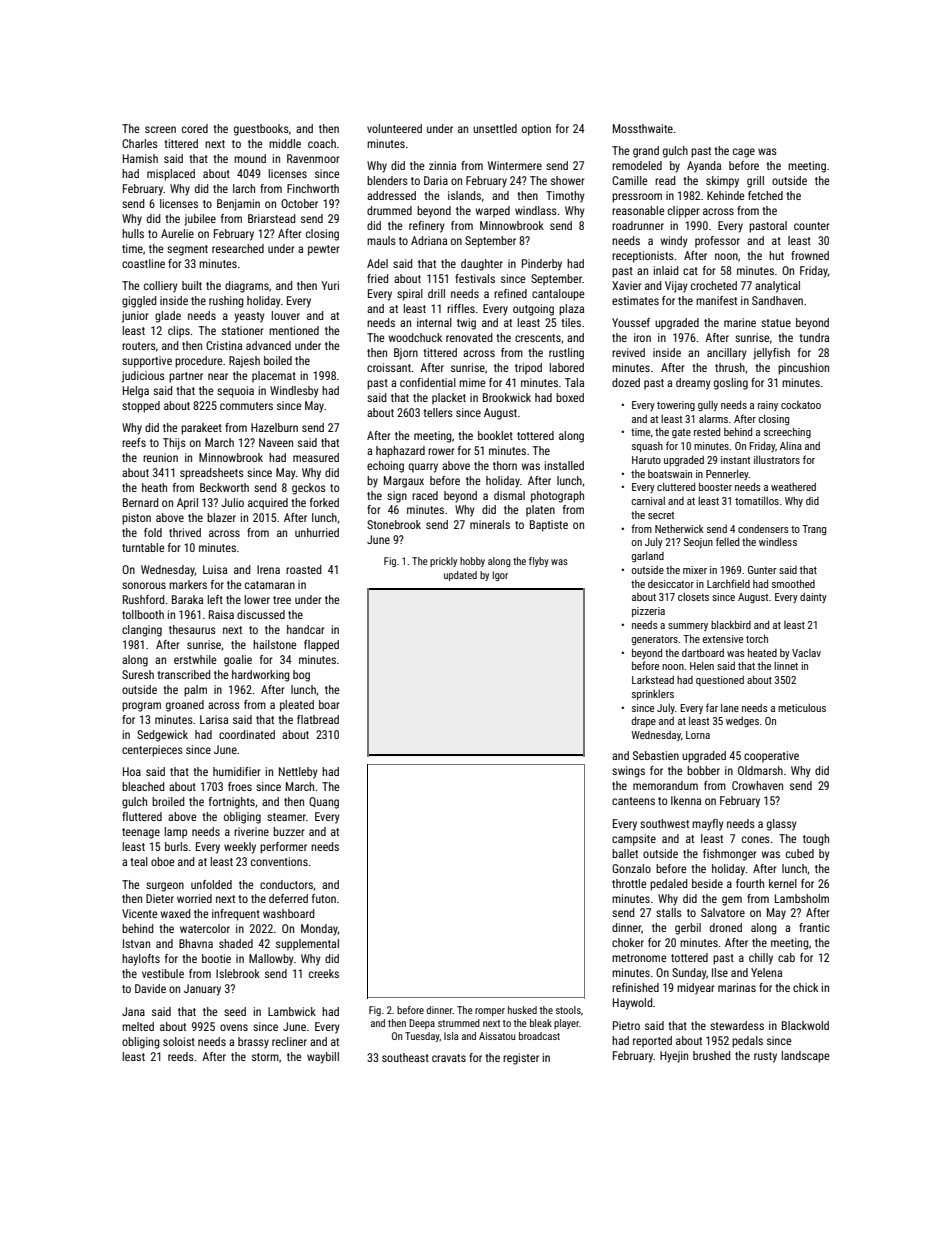 The height and width of the document is (1233, 952). I want to click on Islebrook, so click(238, 973).
